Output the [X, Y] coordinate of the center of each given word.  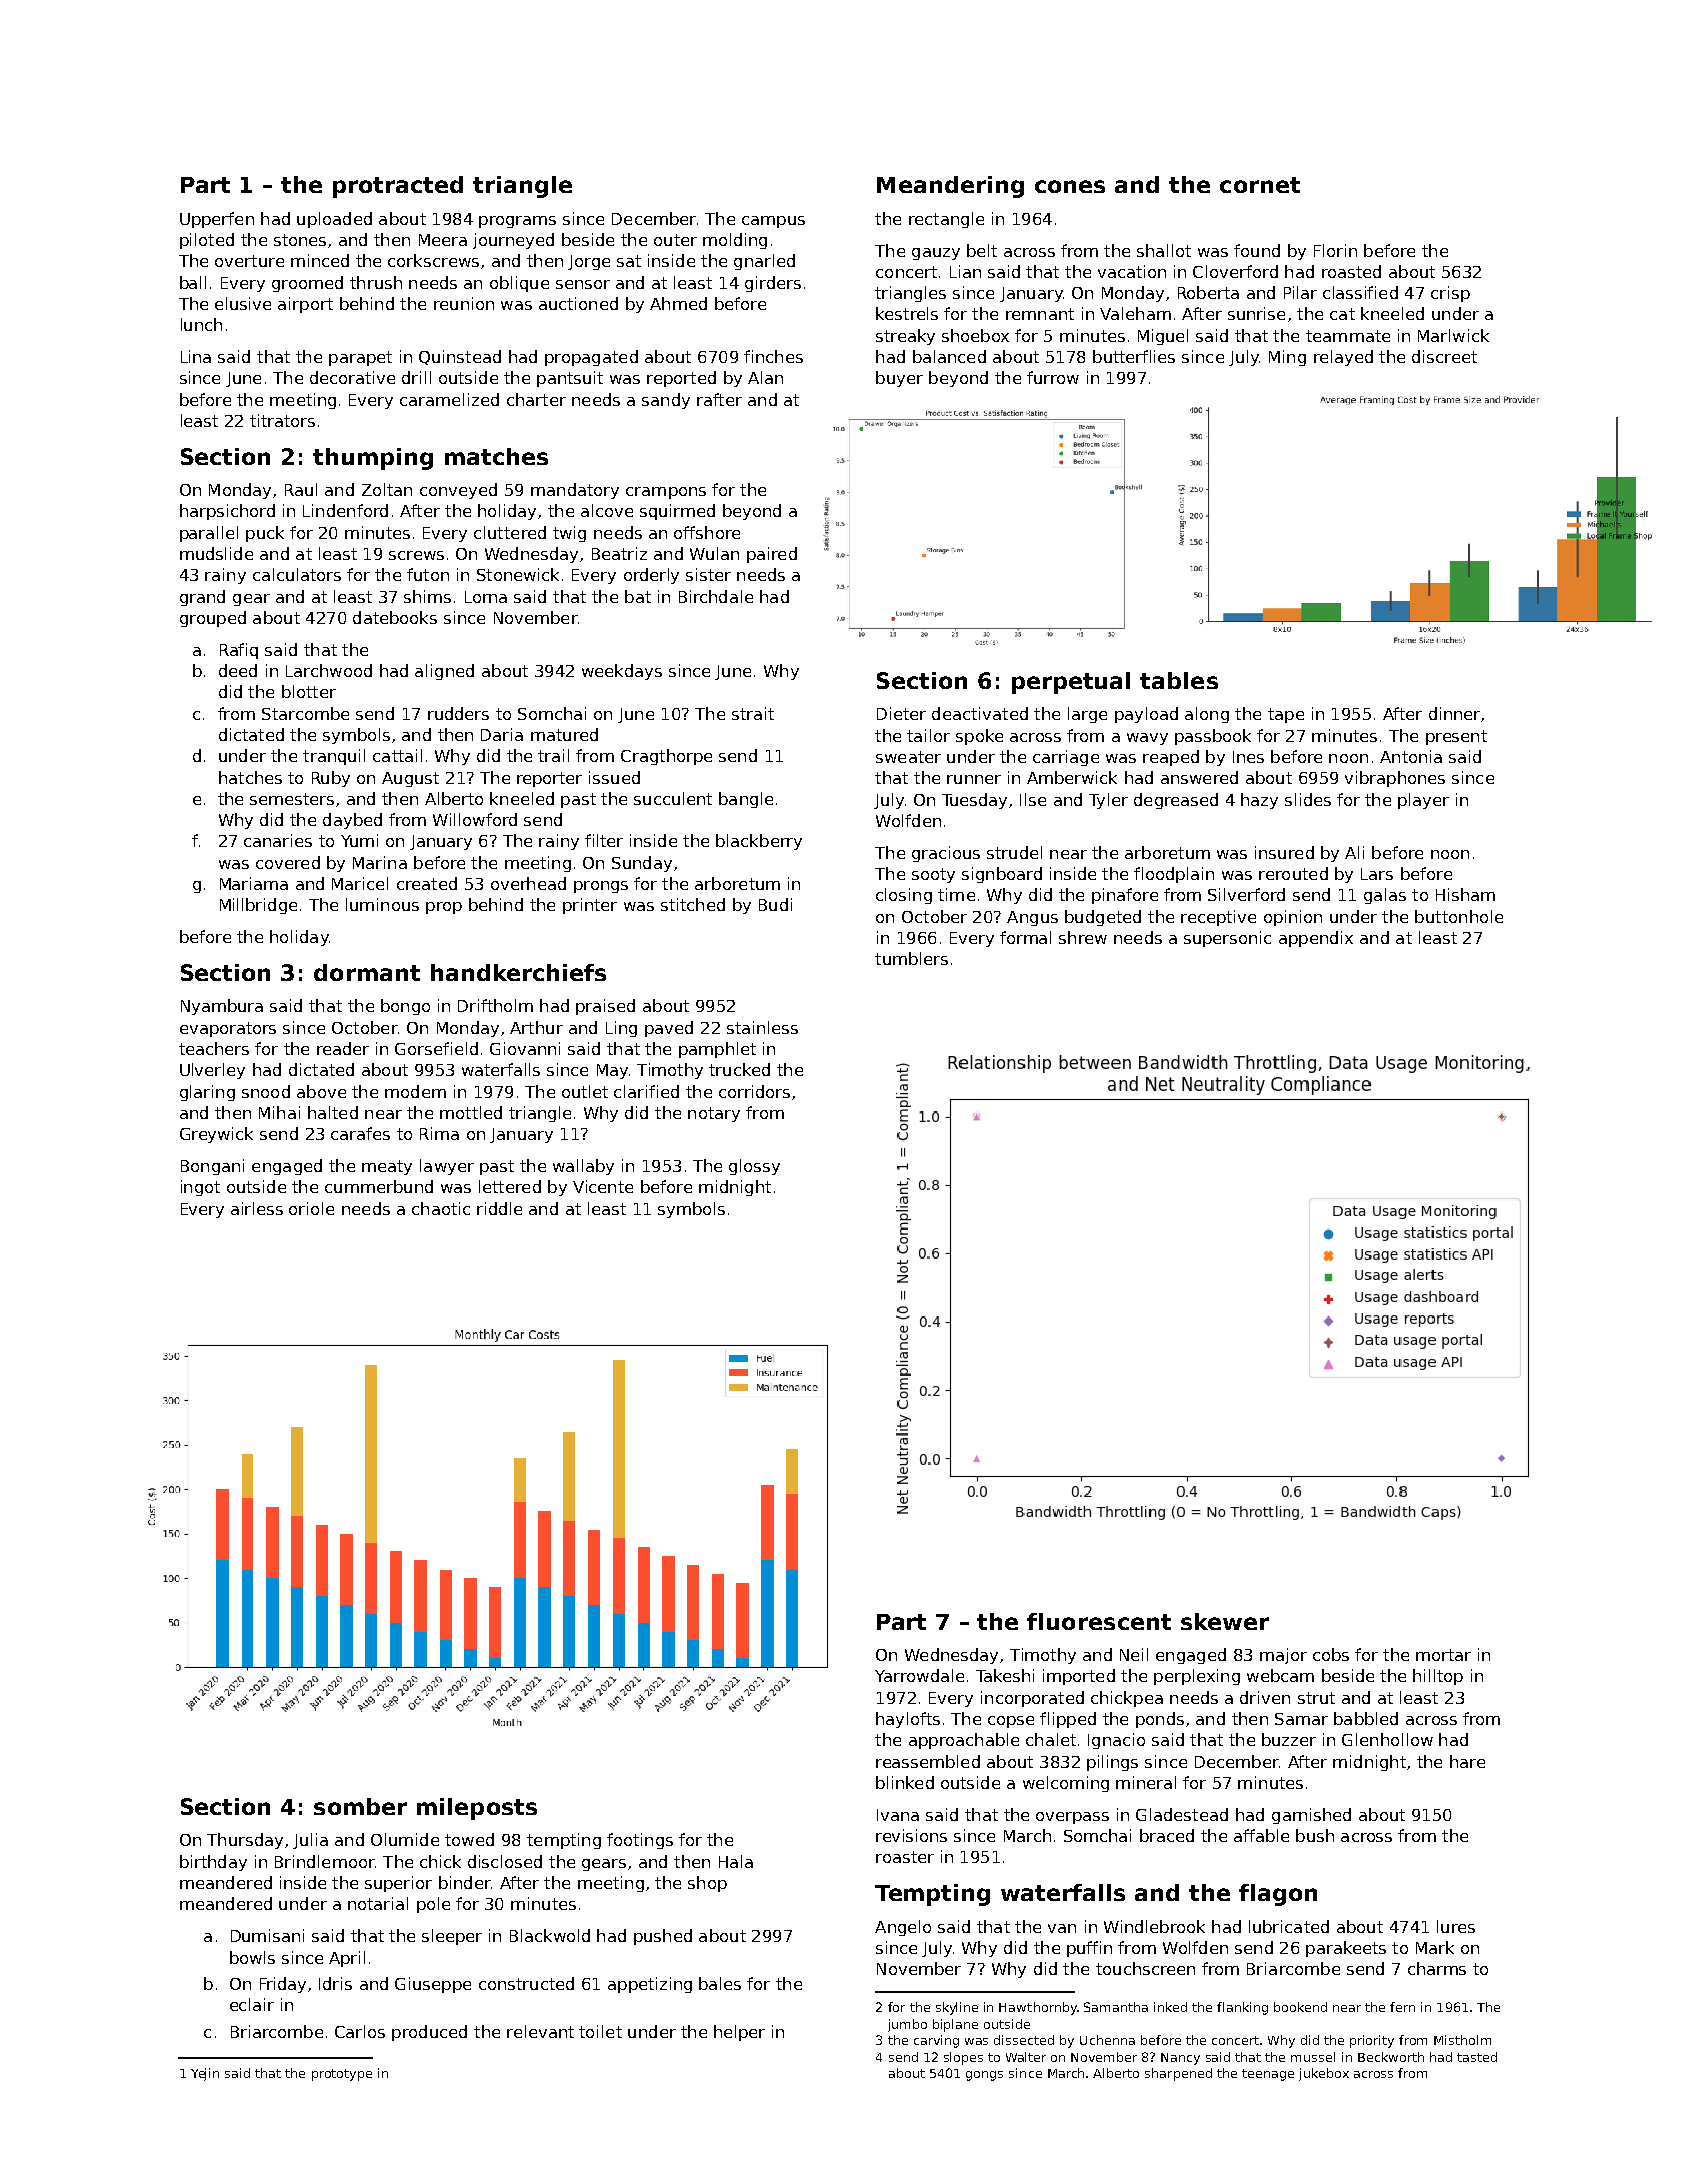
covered [288, 862]
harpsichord [227, 512]
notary [714, 1114]
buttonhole [1459, 916]
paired [772, 555]
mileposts [477, 1809]
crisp [1450, 294]
